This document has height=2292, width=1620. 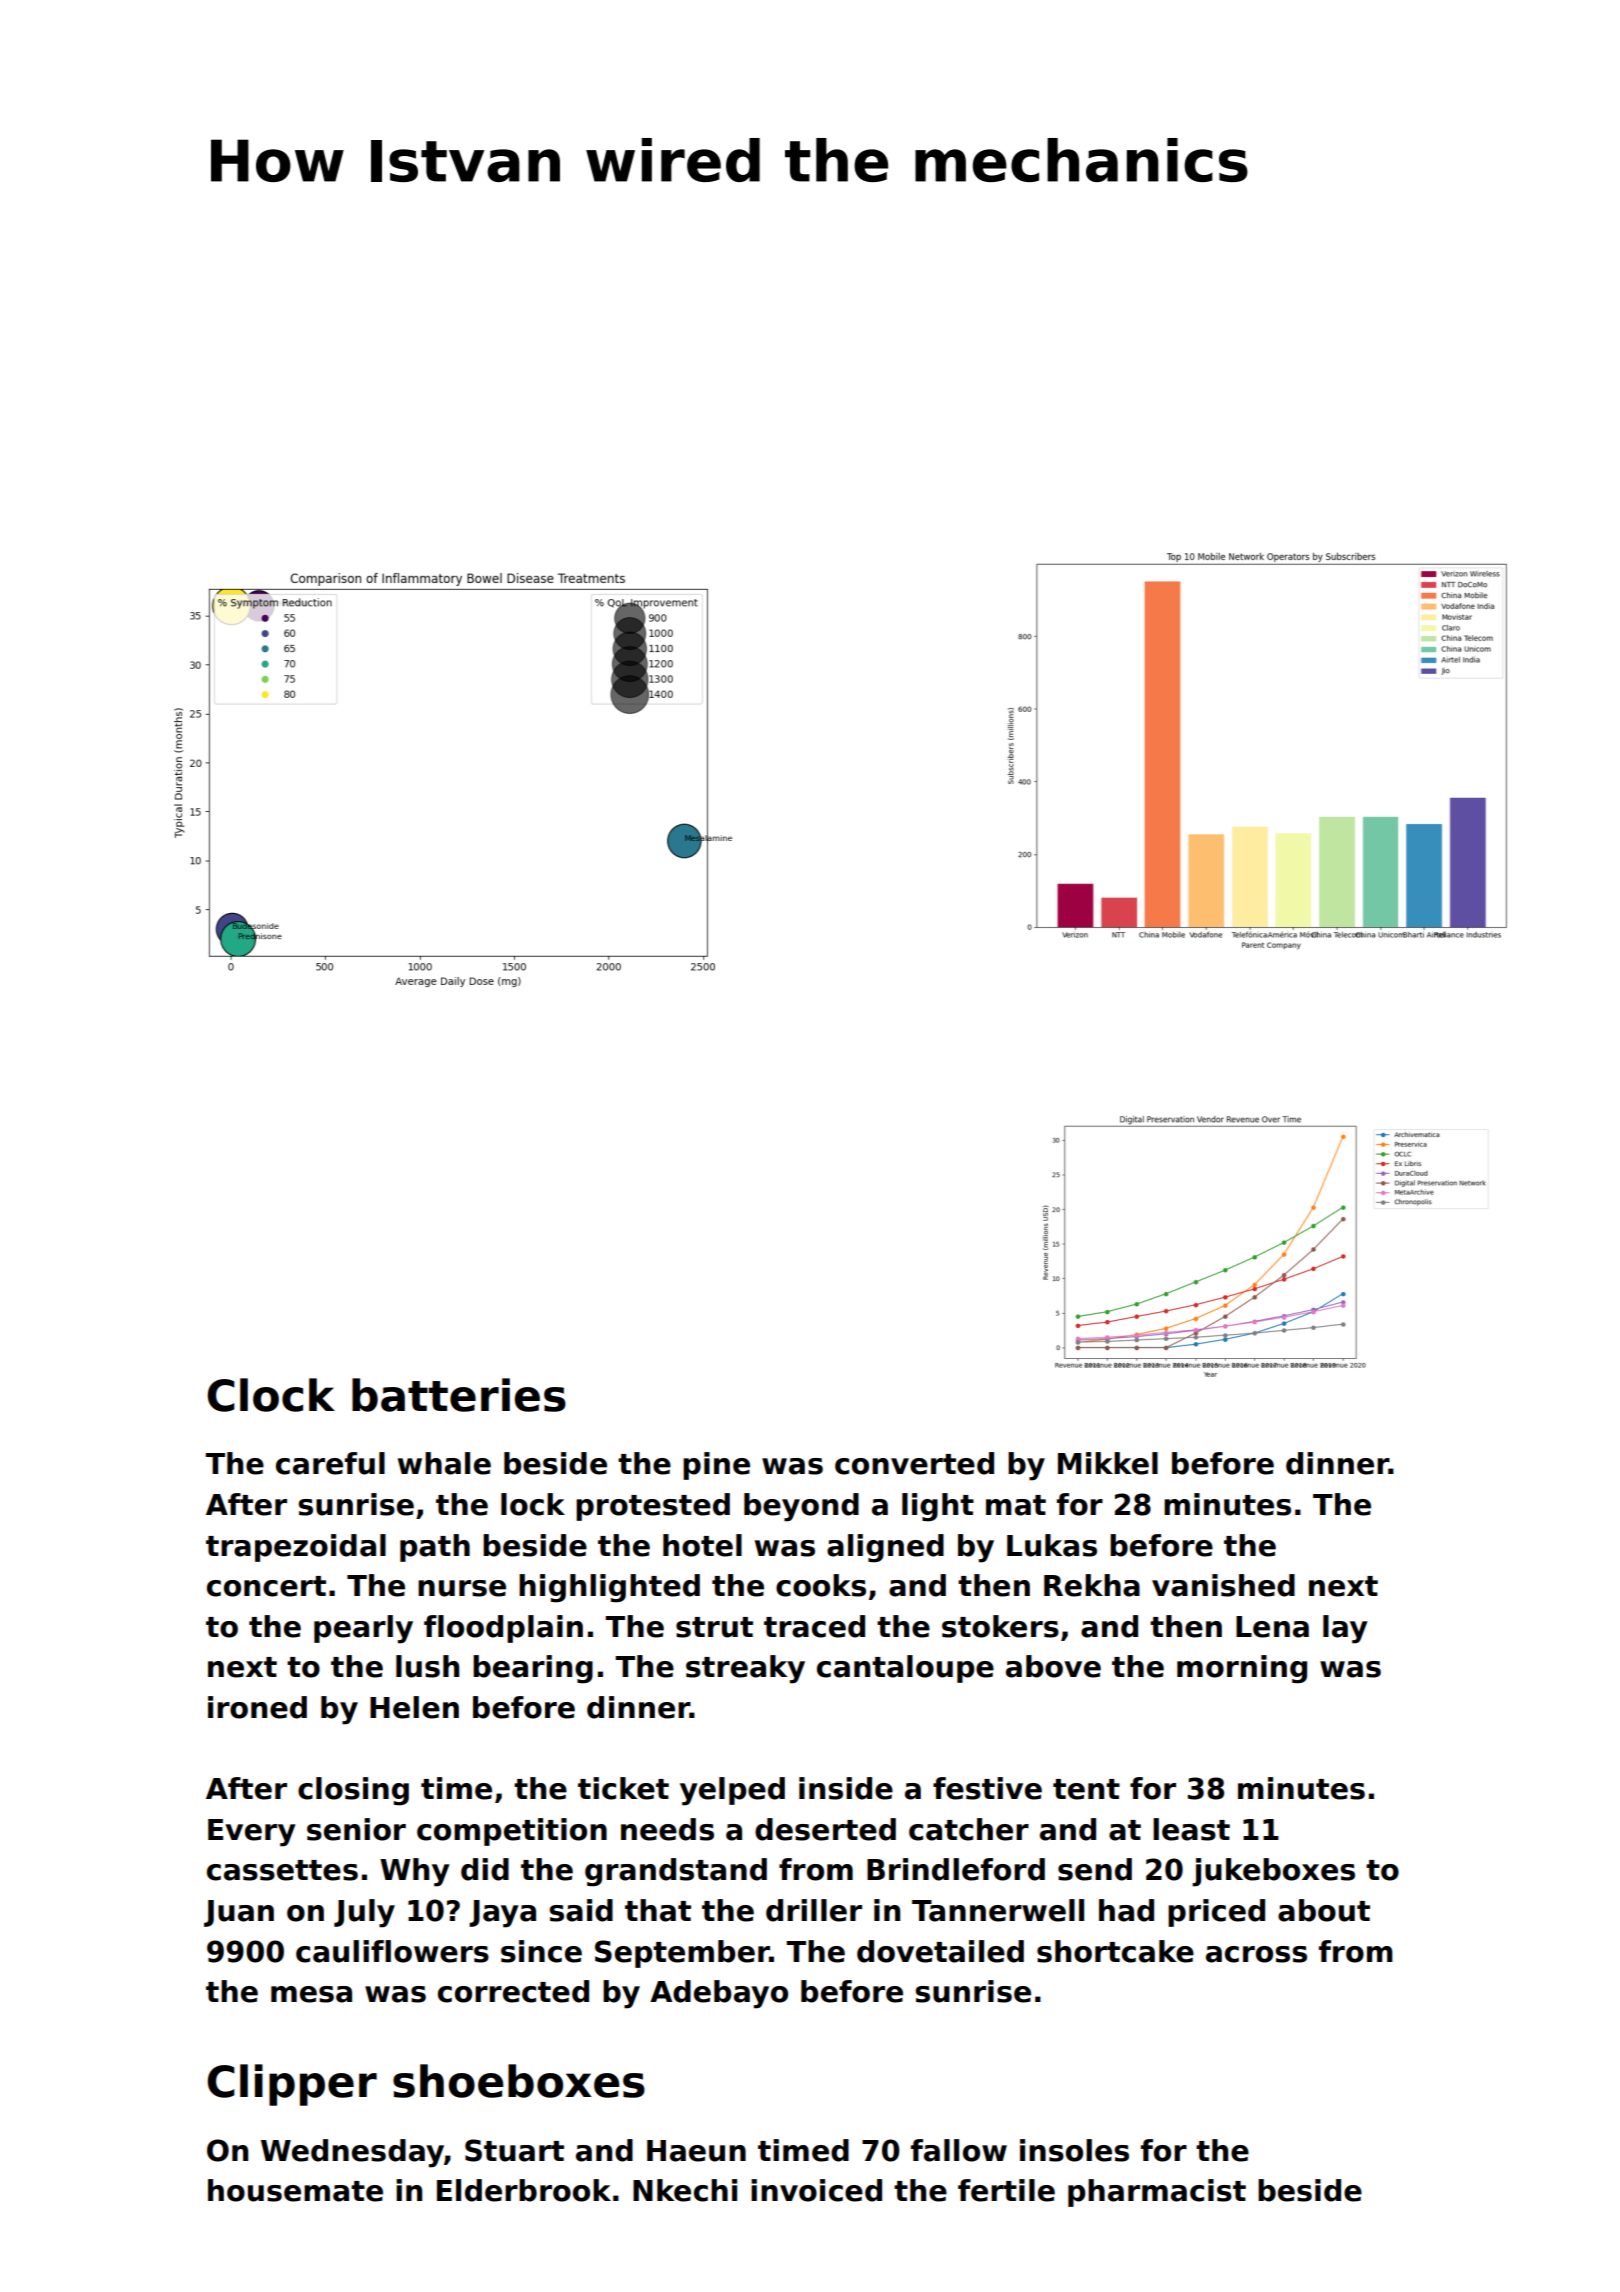 What do you see at coordinates (816, 2190) in the document?
I see `invoiced` at bounding box center [816, 2190].
